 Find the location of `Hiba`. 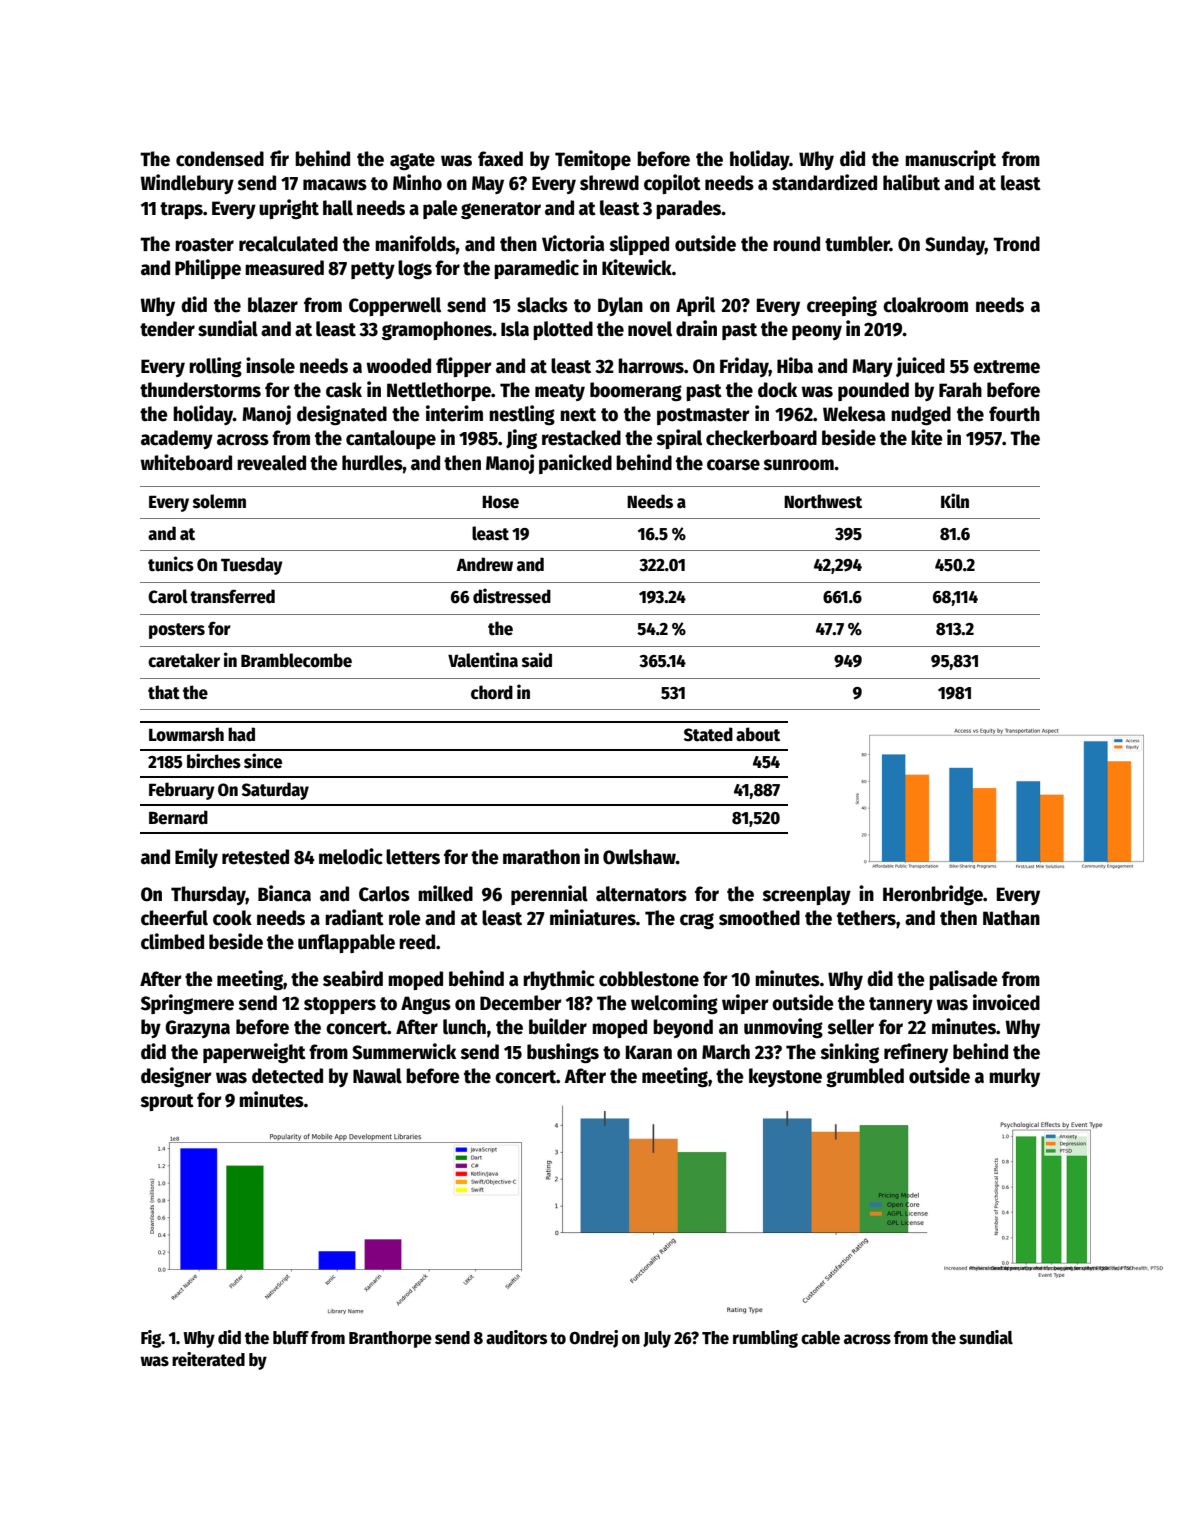

Hiba is located at coordinates (795, 365).
